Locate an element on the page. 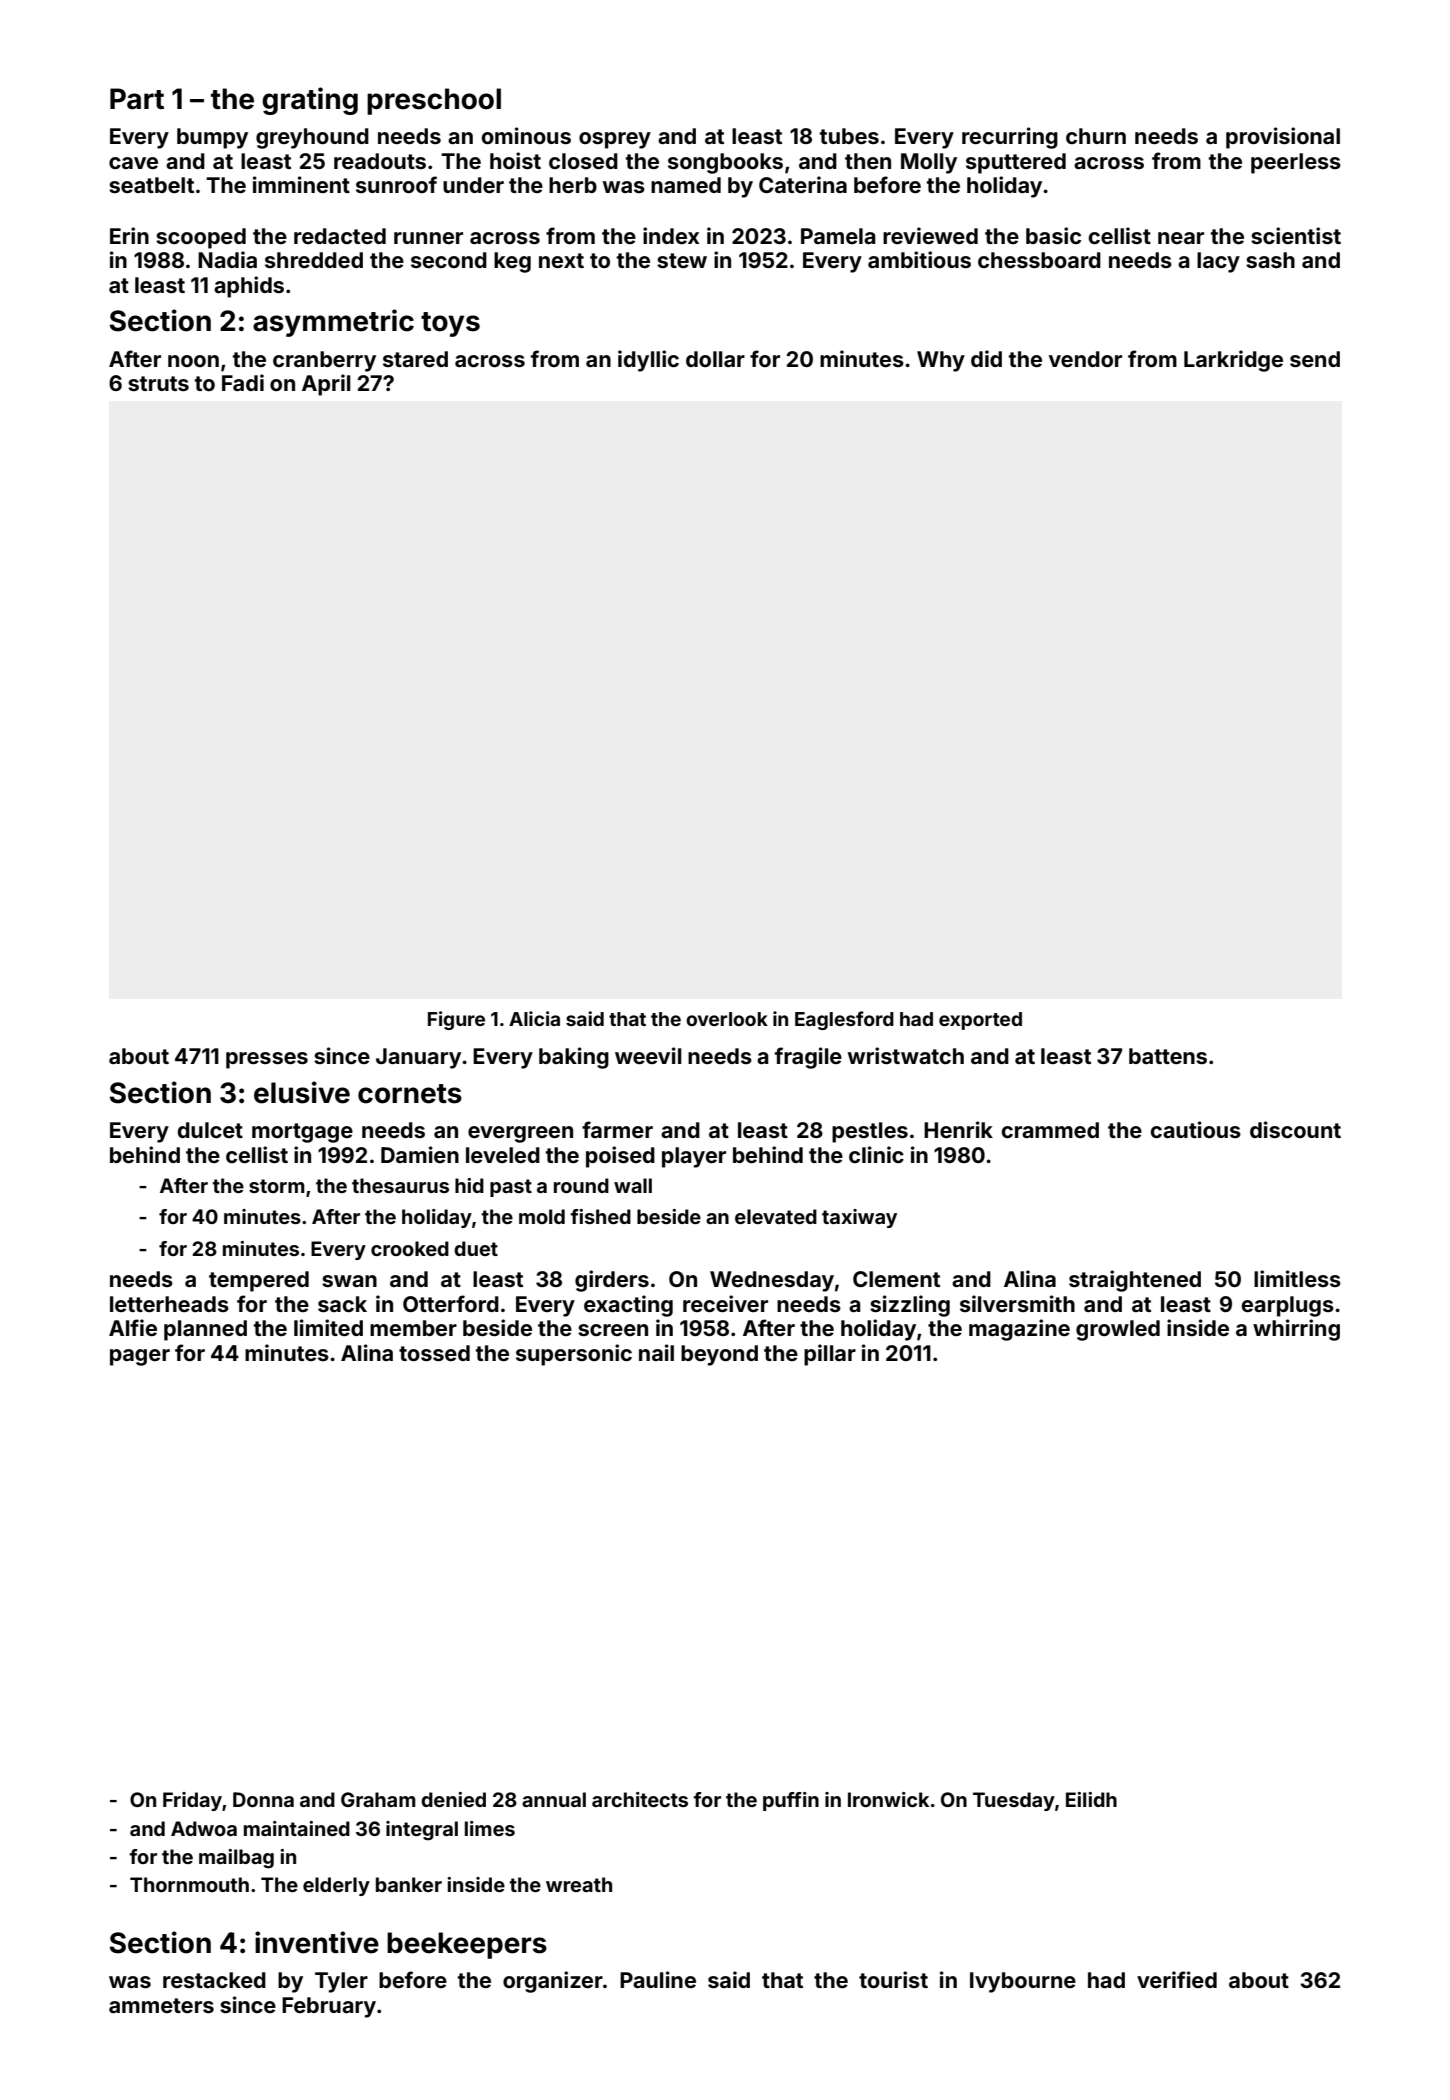 Image resolution: width=1450 pixels, height=2100 pixels. Larkridge is located at coordinates (1233, 361).
